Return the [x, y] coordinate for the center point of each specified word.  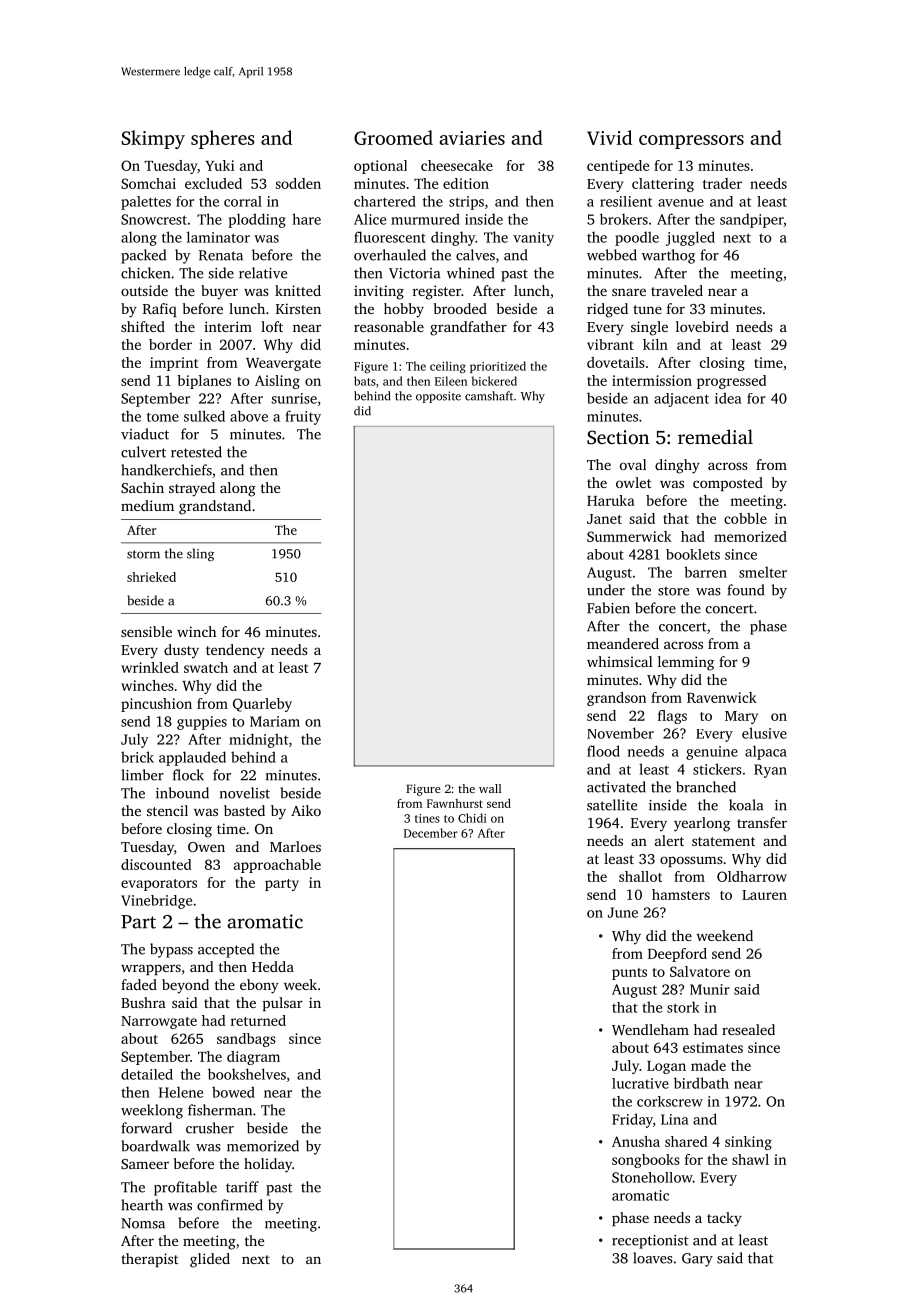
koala [746, 805]
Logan [666, 1067]
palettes [146, 203]
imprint [174, 364]
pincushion [156, 705]
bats [365, 381]
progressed [731, 382]
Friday [632, 1120]
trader [722, 183]
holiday [268, 1165]
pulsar [283, 1004]
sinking [748, 1143]
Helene [181, 1092]
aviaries [472, 138]
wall [490, 788]
